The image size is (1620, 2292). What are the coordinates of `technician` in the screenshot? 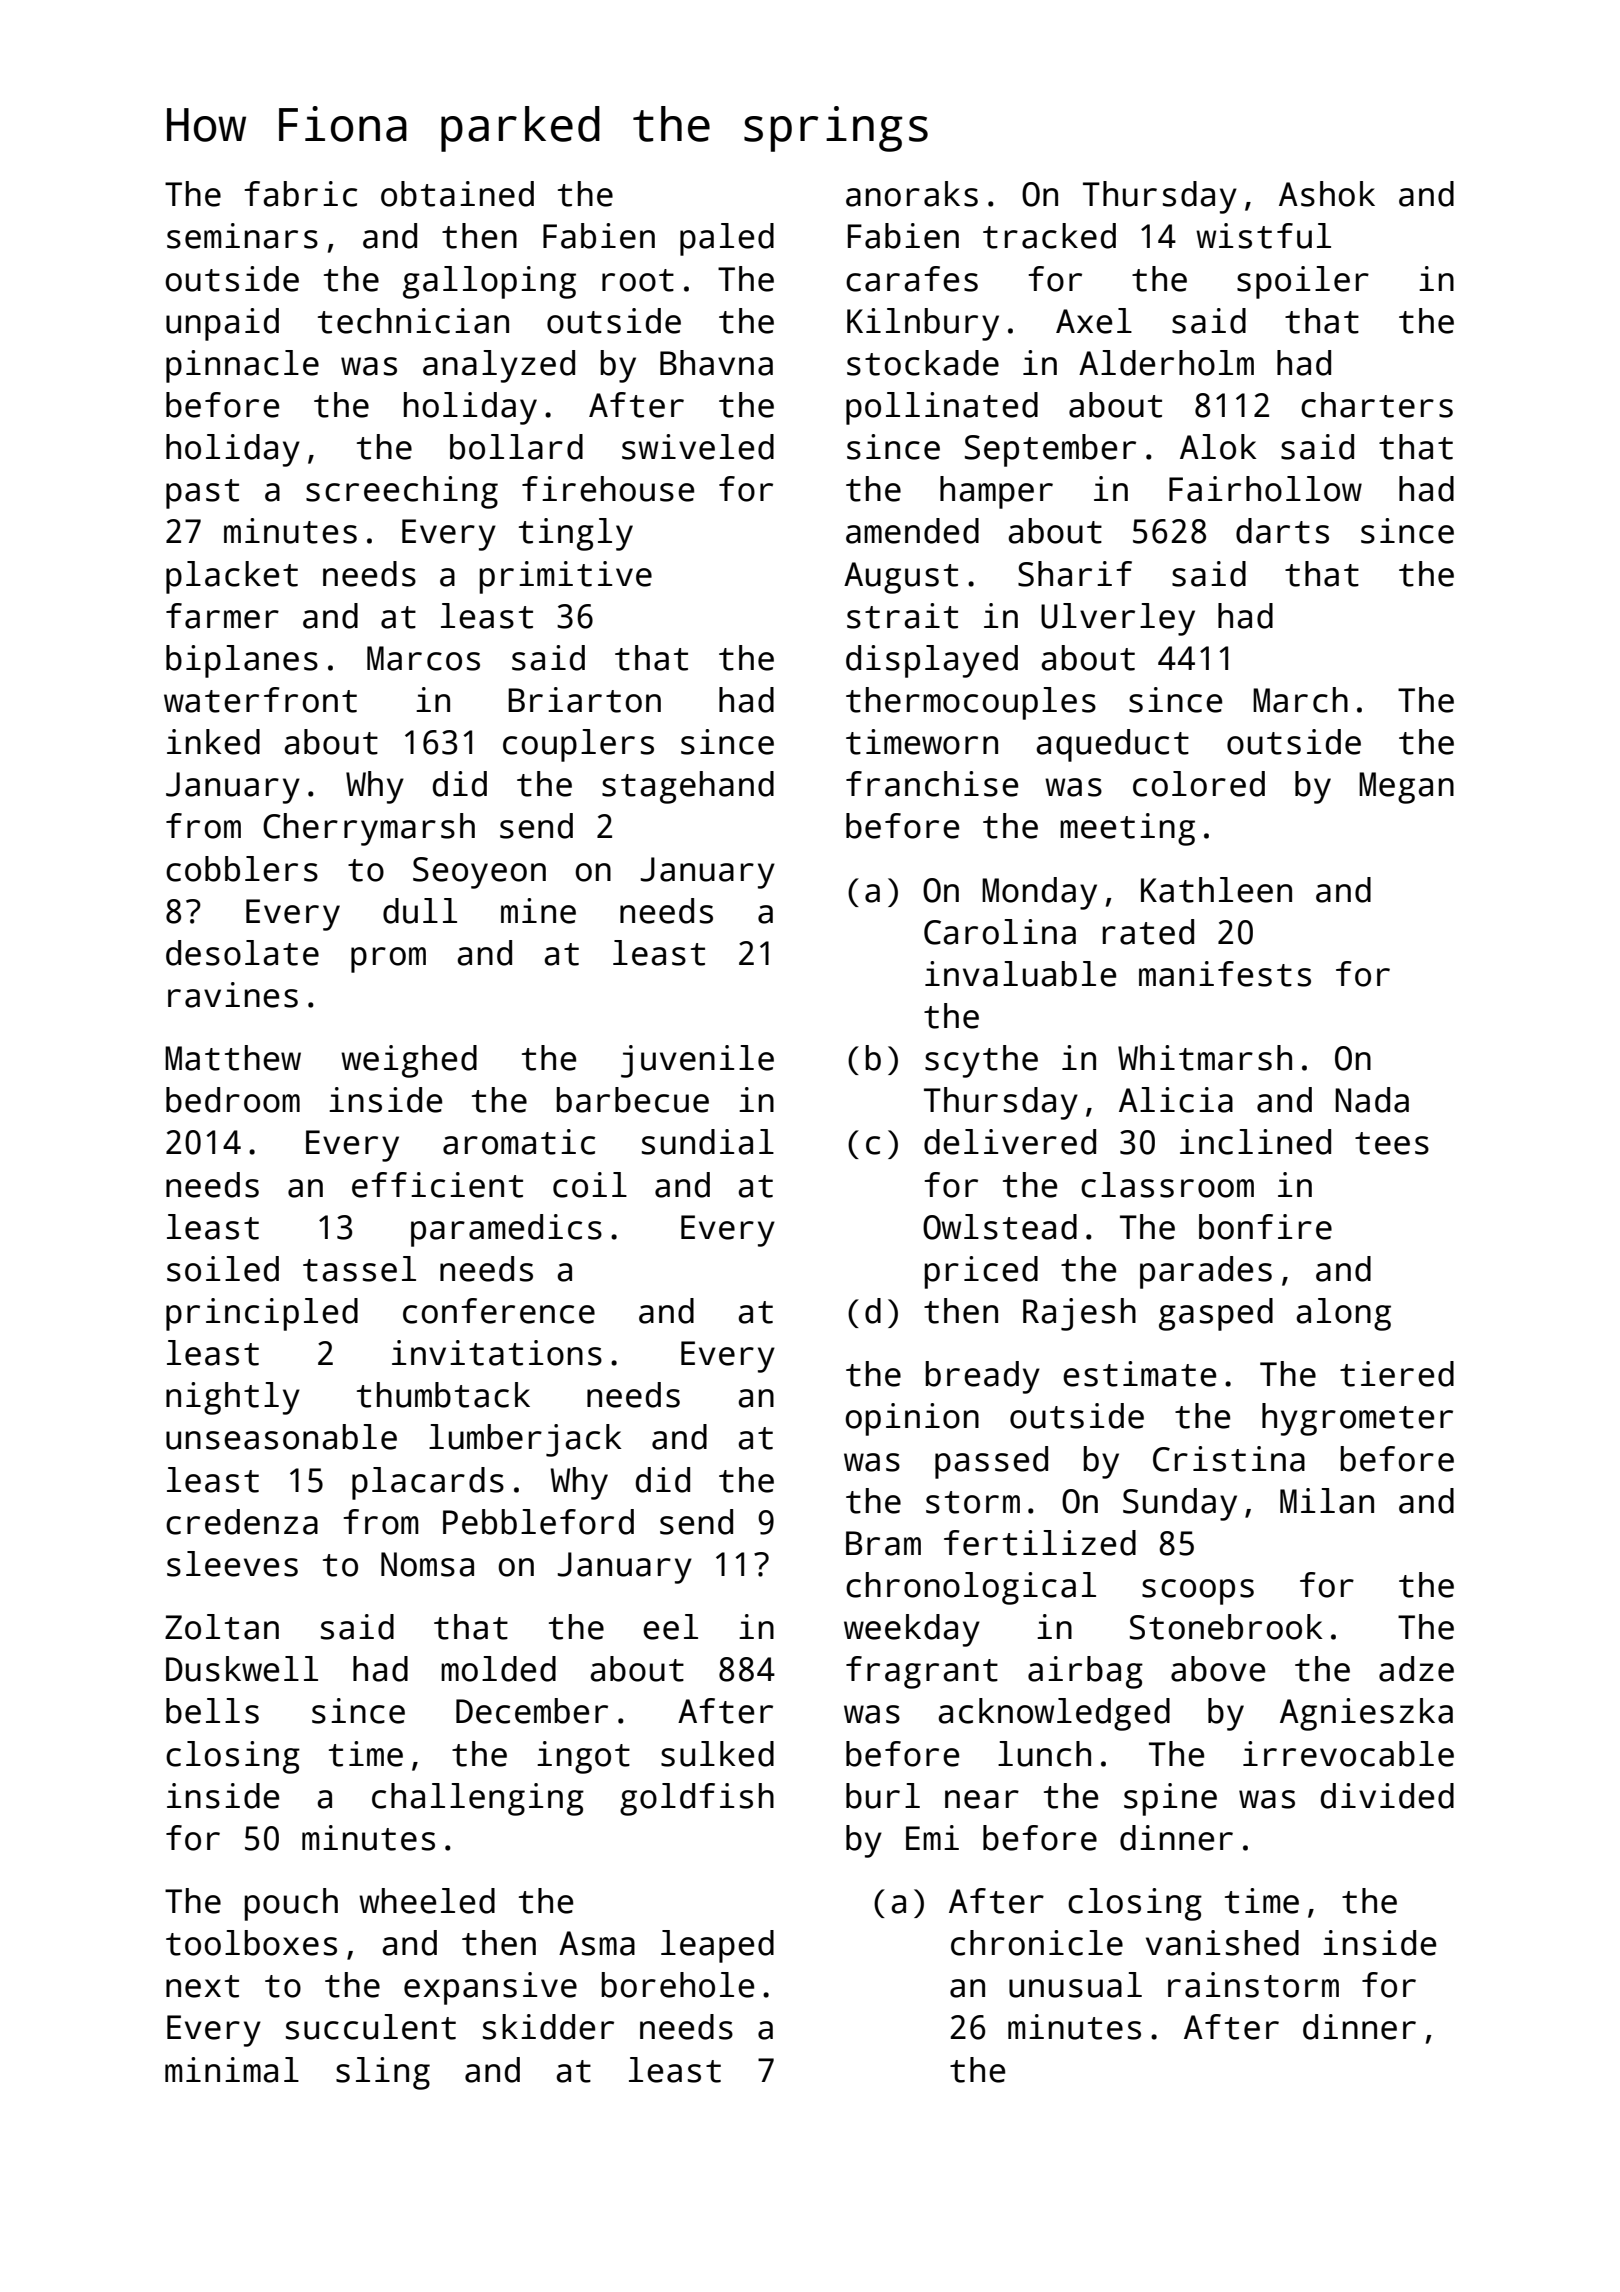 It's located at (413, 321).
